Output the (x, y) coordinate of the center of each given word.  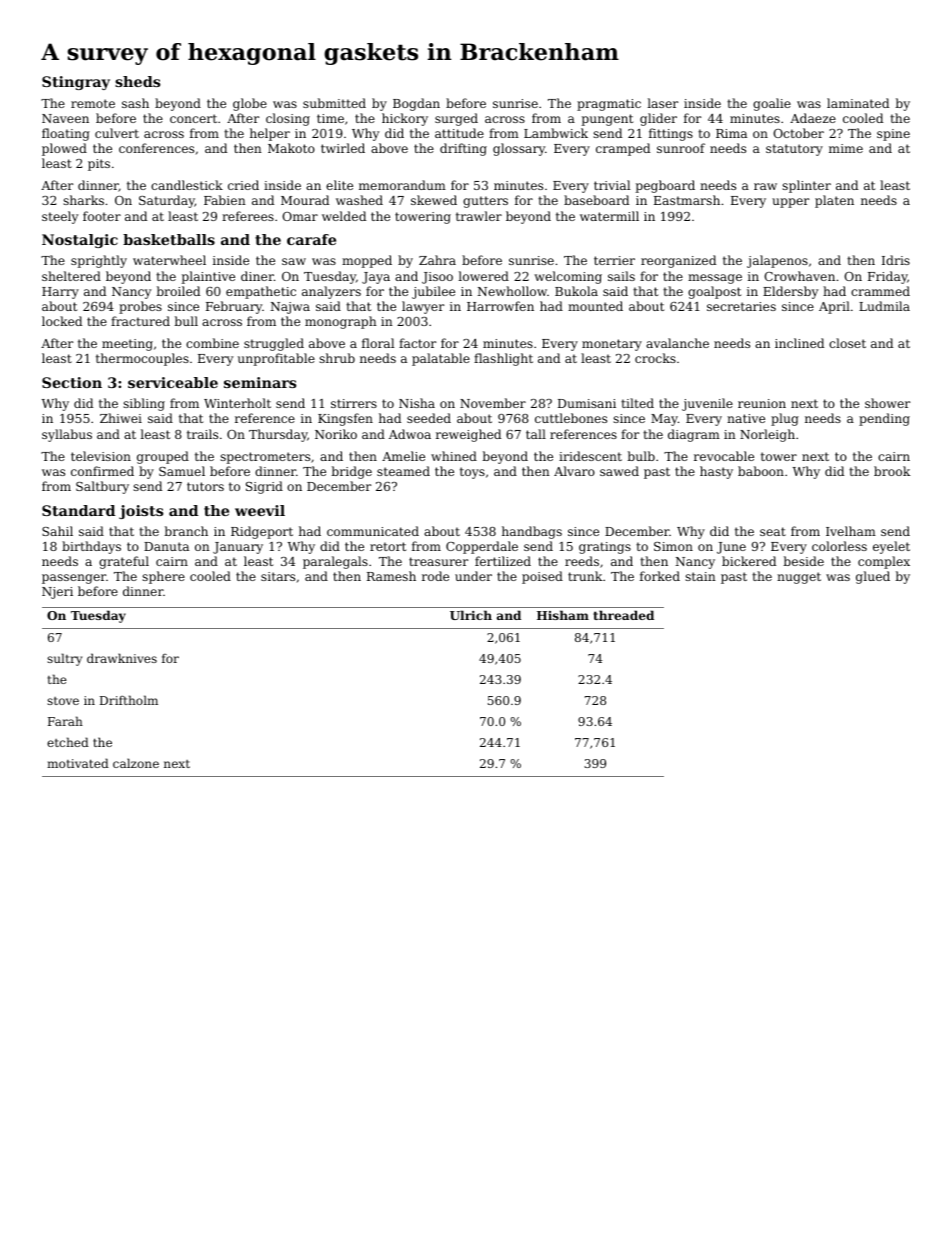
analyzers (331, 292)
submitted (334, 103)
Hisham (563, 615)
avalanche (677, 343)
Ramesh (391, 576)
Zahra (437, 260)
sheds (137, 81)
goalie (772, 104)
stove (63, 701)
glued (873, 577)
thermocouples (142, 359)
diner (257, 276)
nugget (799, 578)
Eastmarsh (687, 200)
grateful (124, 562)
